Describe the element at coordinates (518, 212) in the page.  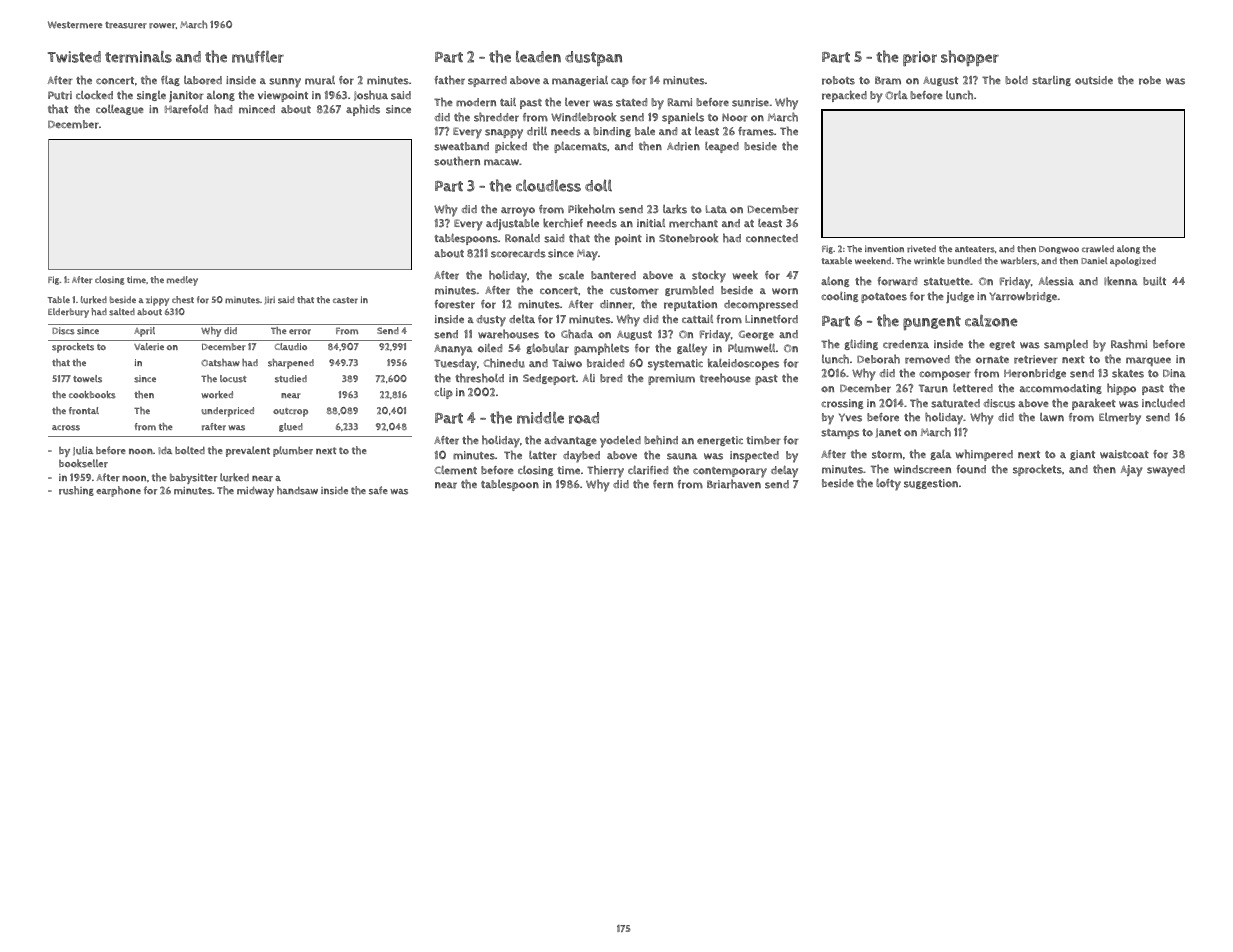
I see `arroyo` at that location.
